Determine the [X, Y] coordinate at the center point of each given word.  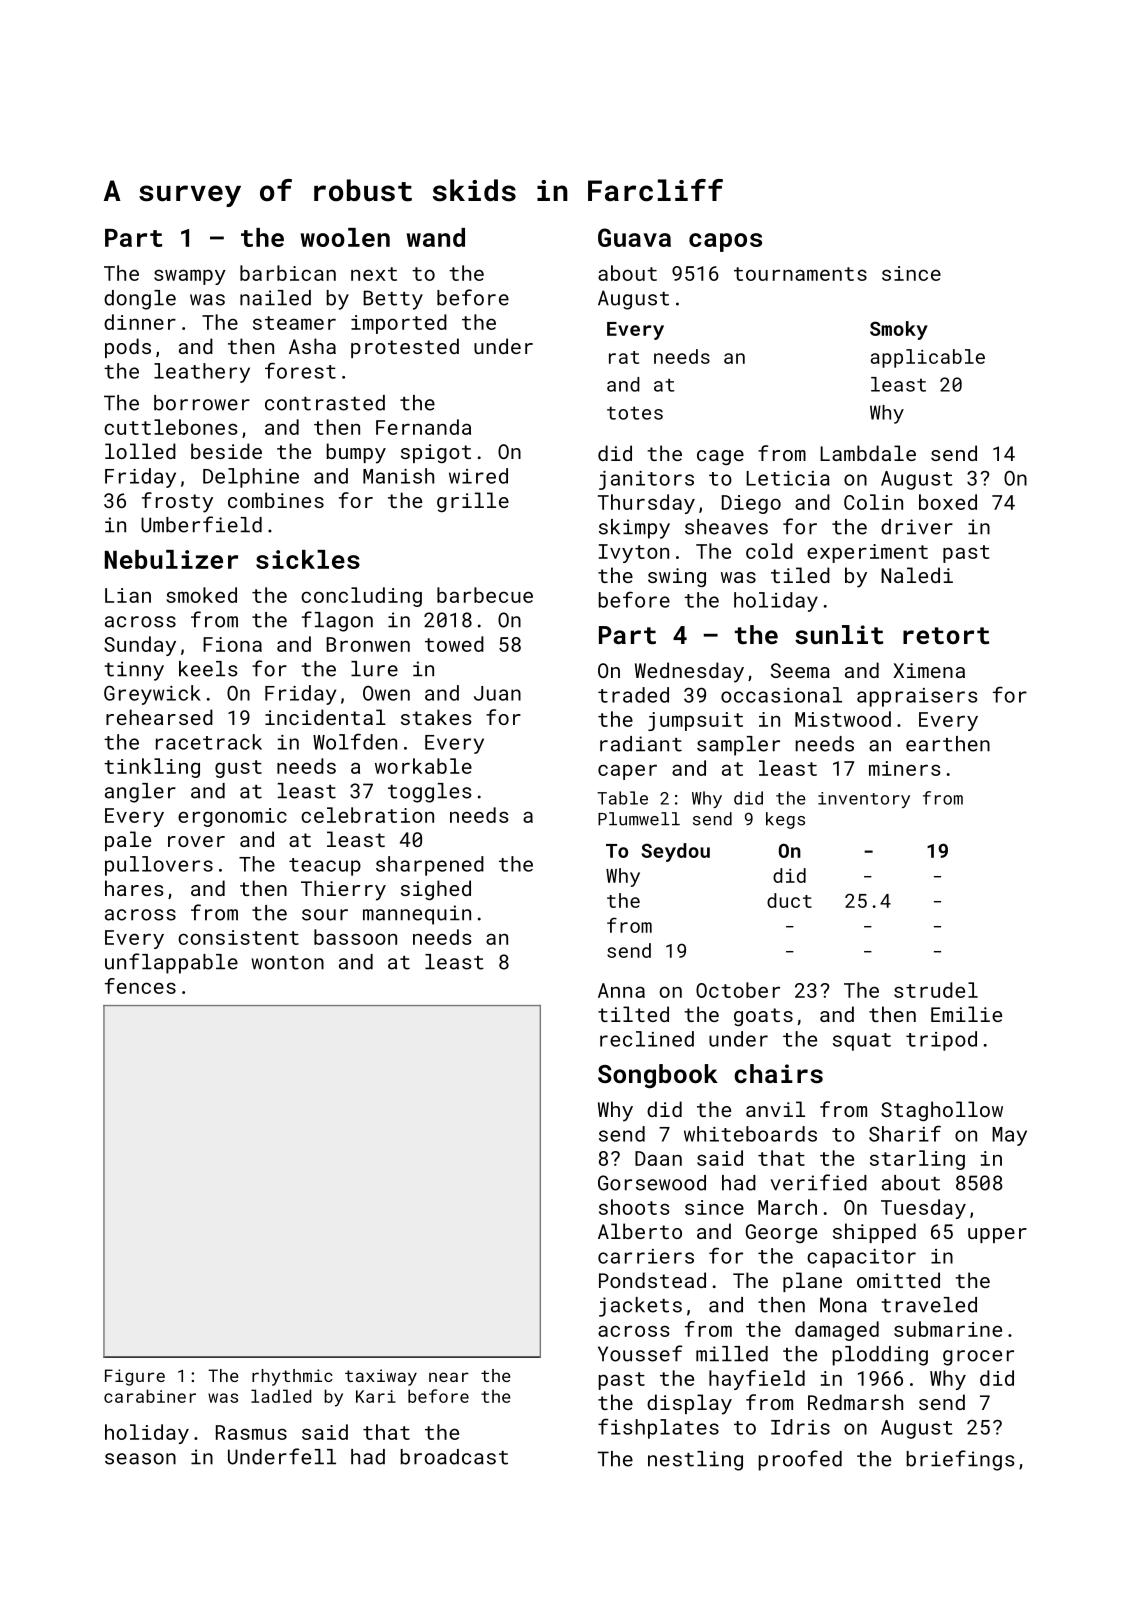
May [1009, 1136]
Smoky [899, 330]
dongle [140, 300]
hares [134, 888]
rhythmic [292, 1377]
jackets [640, 1307]
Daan [658, 1158]
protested [405, 348]
